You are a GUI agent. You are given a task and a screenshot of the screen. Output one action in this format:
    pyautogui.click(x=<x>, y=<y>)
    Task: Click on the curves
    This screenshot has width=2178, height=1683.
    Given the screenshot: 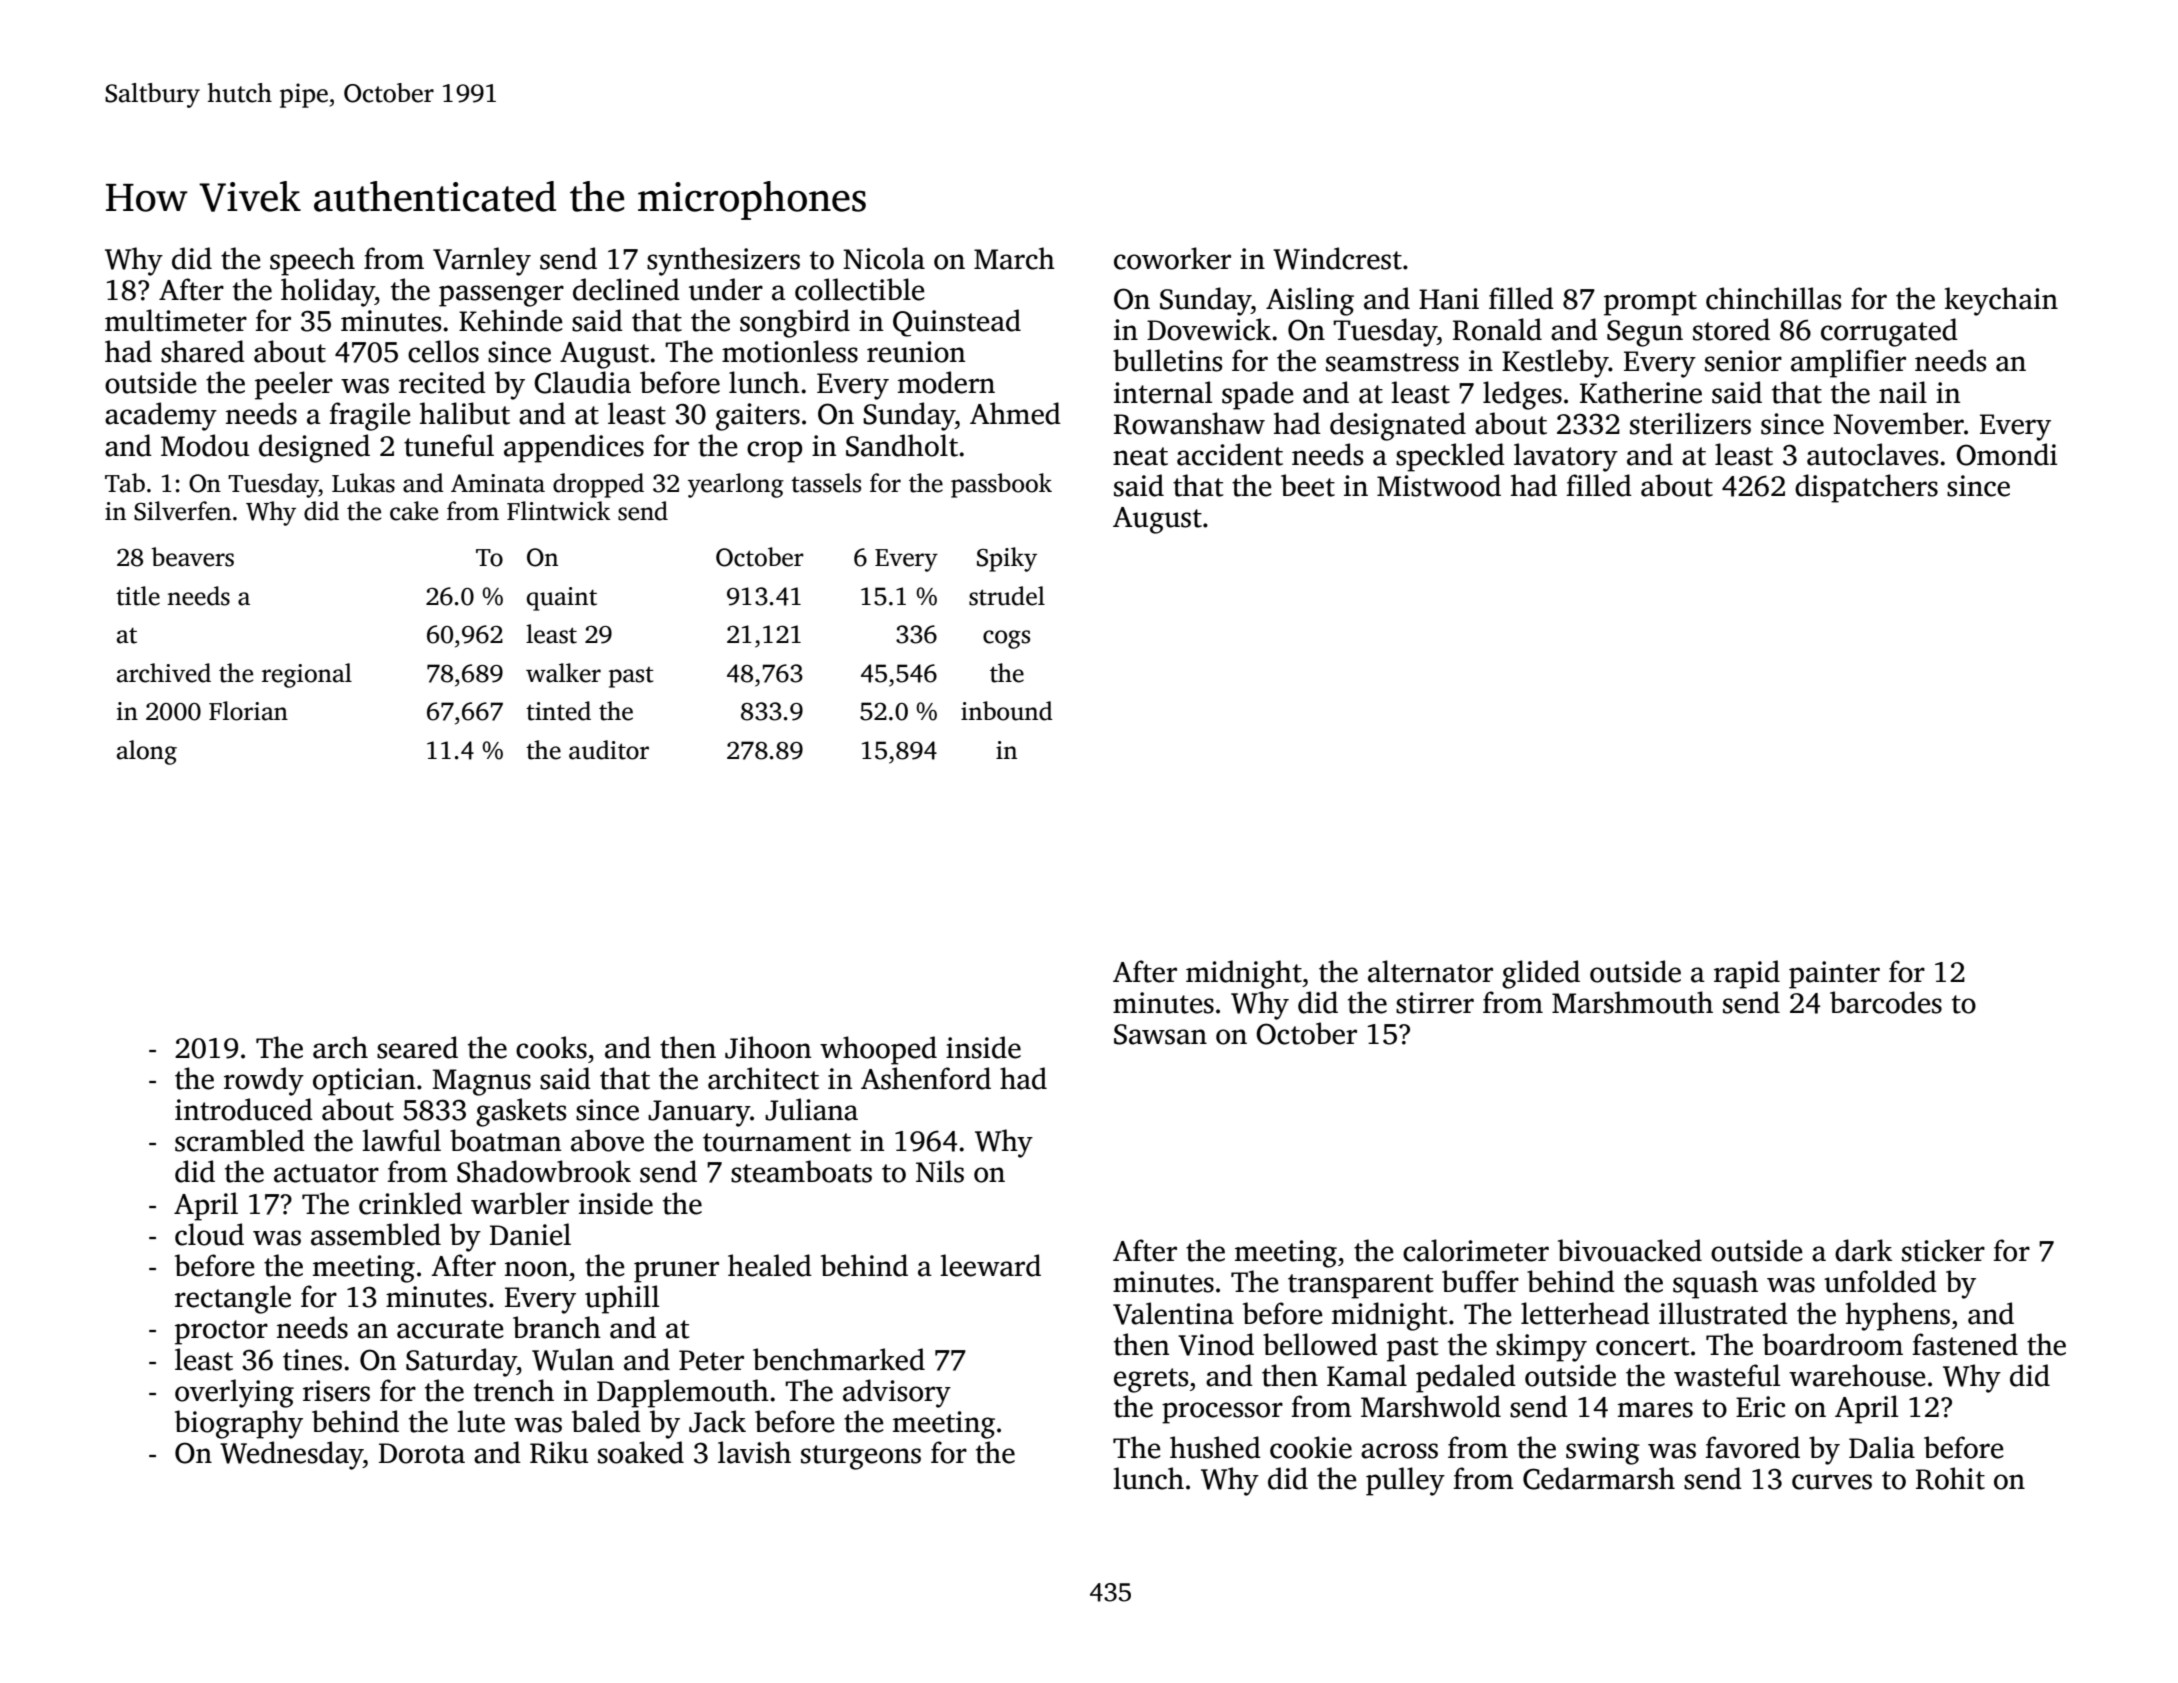 What is the action you would take?
    pyautogui.click(x=1832, y=1482)
